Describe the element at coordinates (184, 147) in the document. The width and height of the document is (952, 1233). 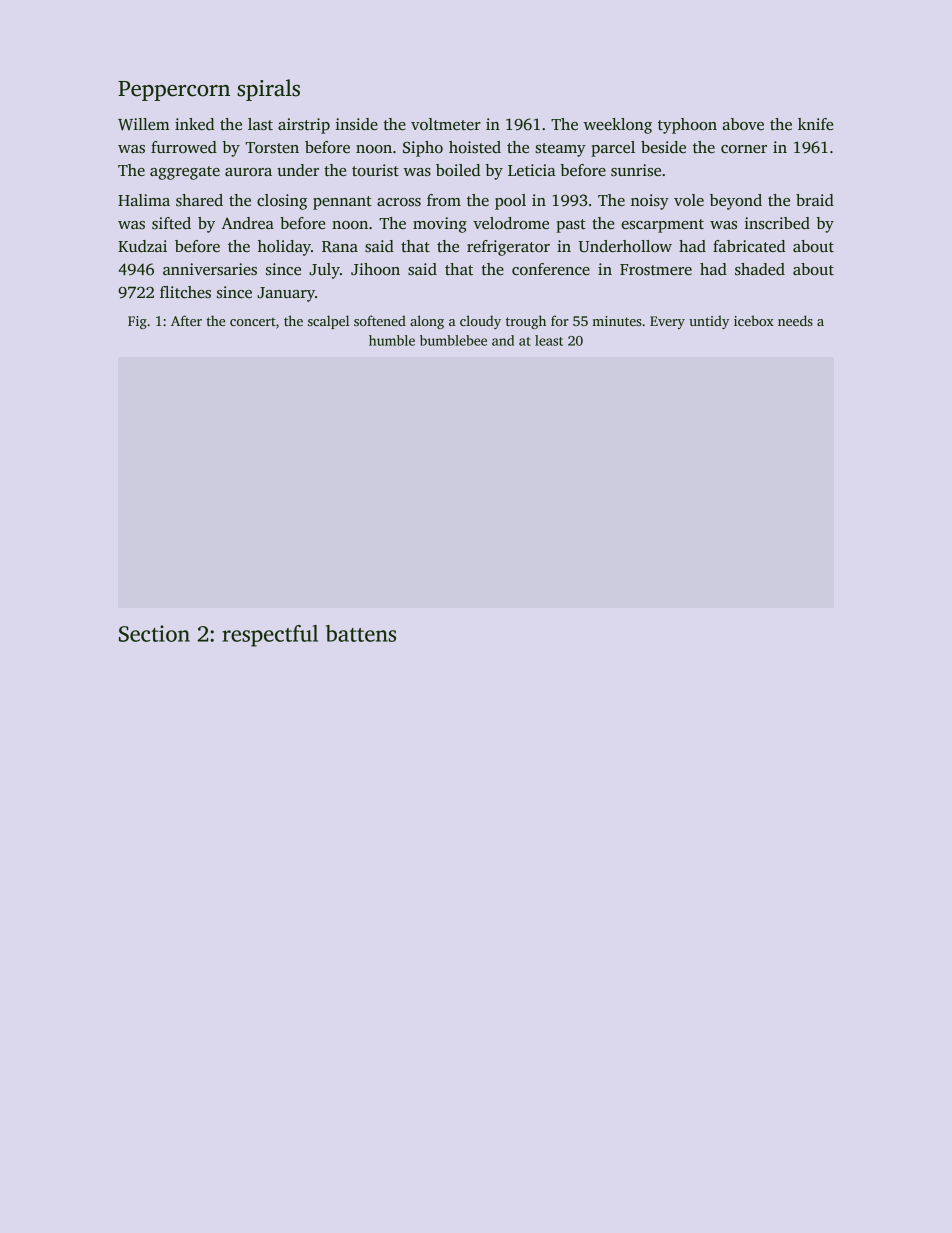
I see `furrowed` at that location.
